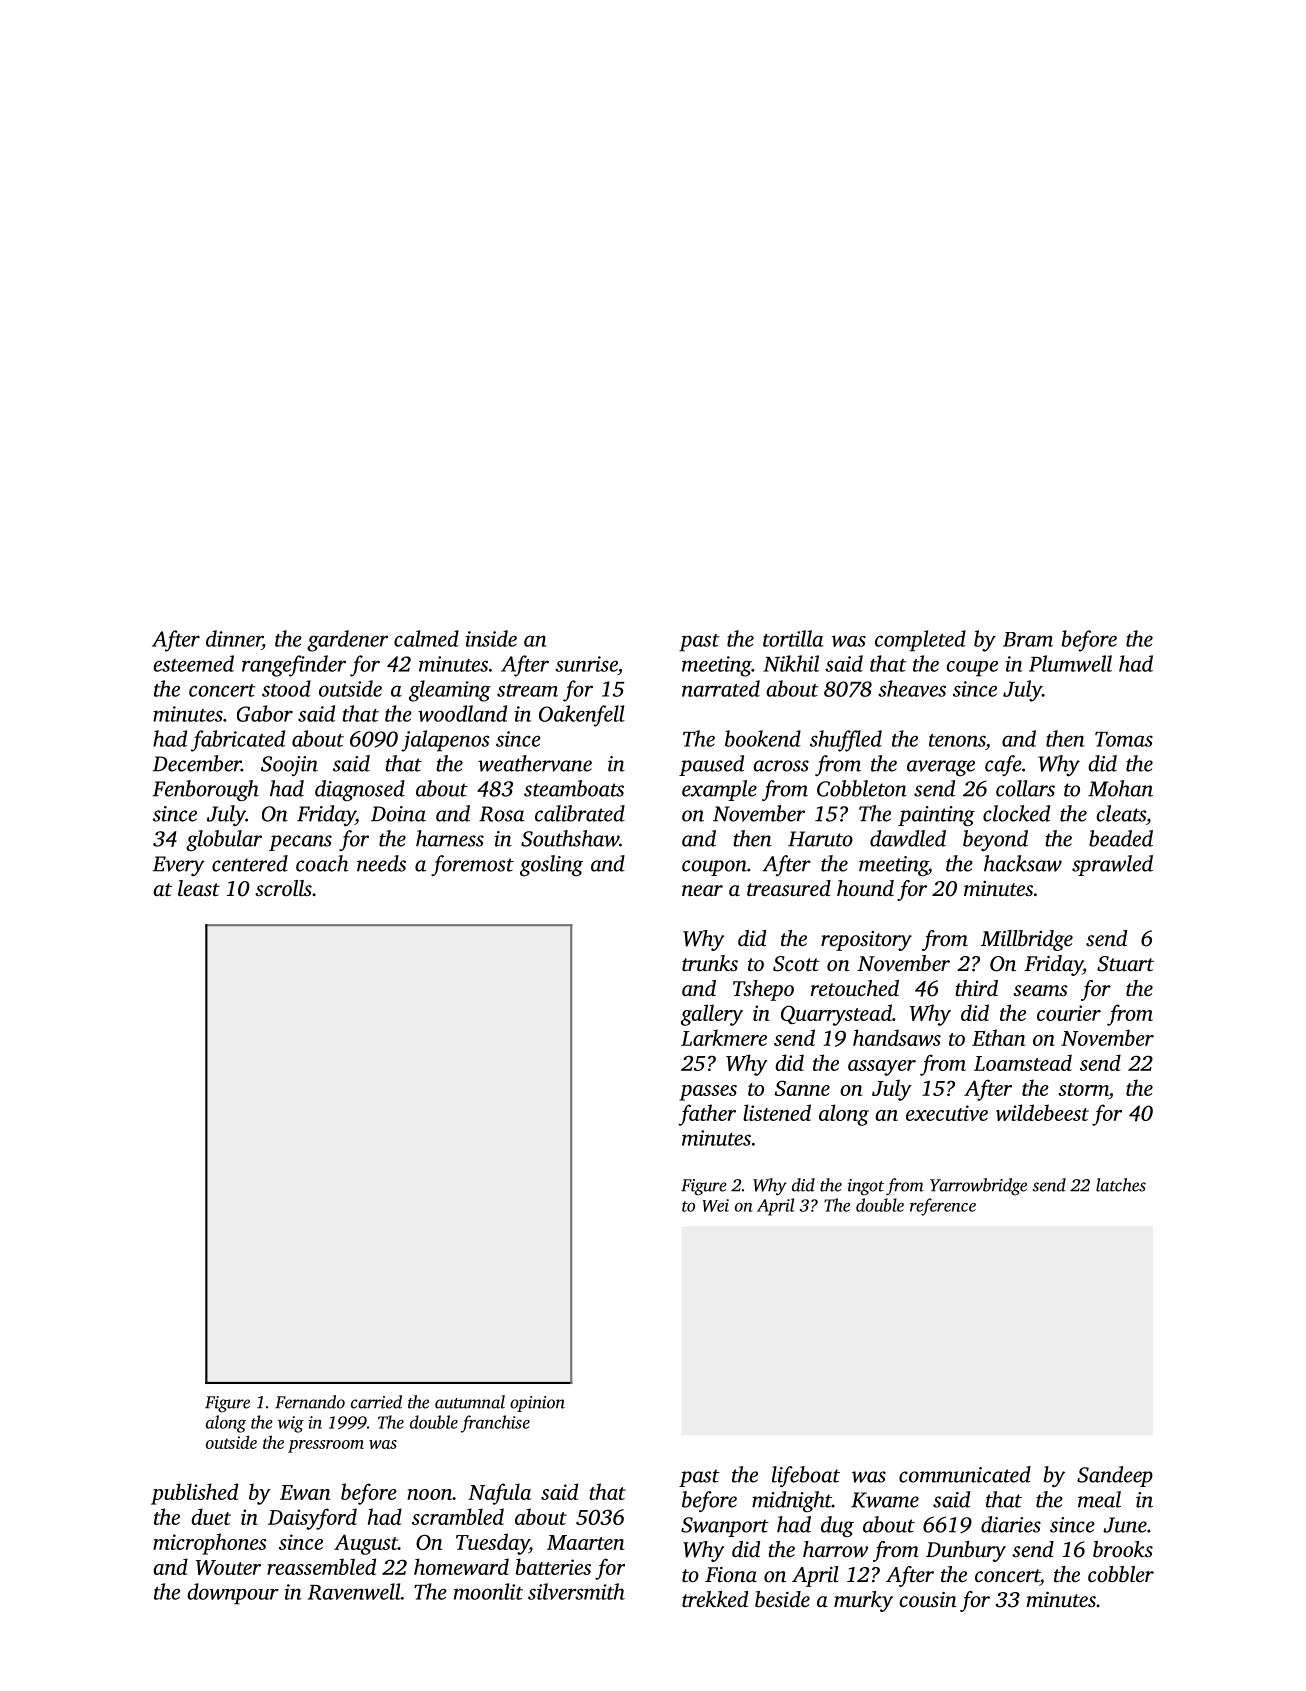  Describe the element at coordinates (724, 1037) in the document. I see `Larkmere` at that location.
